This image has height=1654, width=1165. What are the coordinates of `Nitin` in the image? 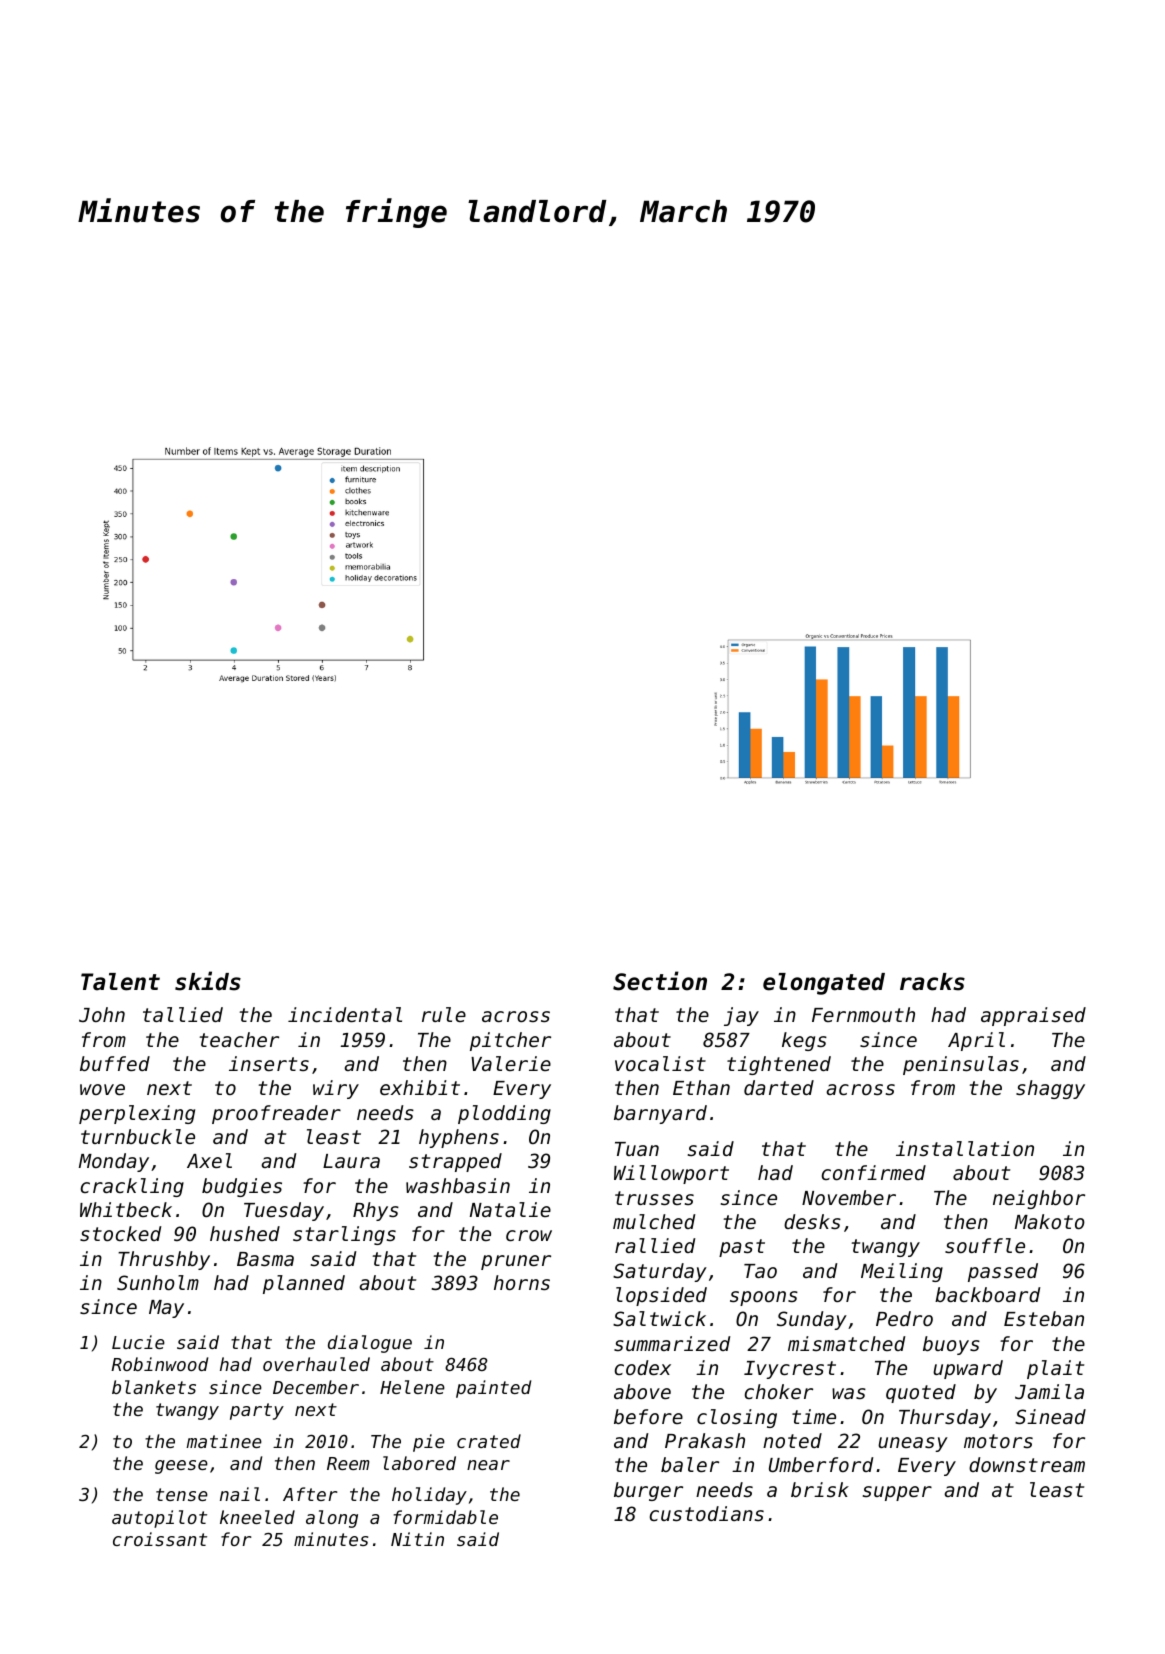 It's located at (417, 1539).
